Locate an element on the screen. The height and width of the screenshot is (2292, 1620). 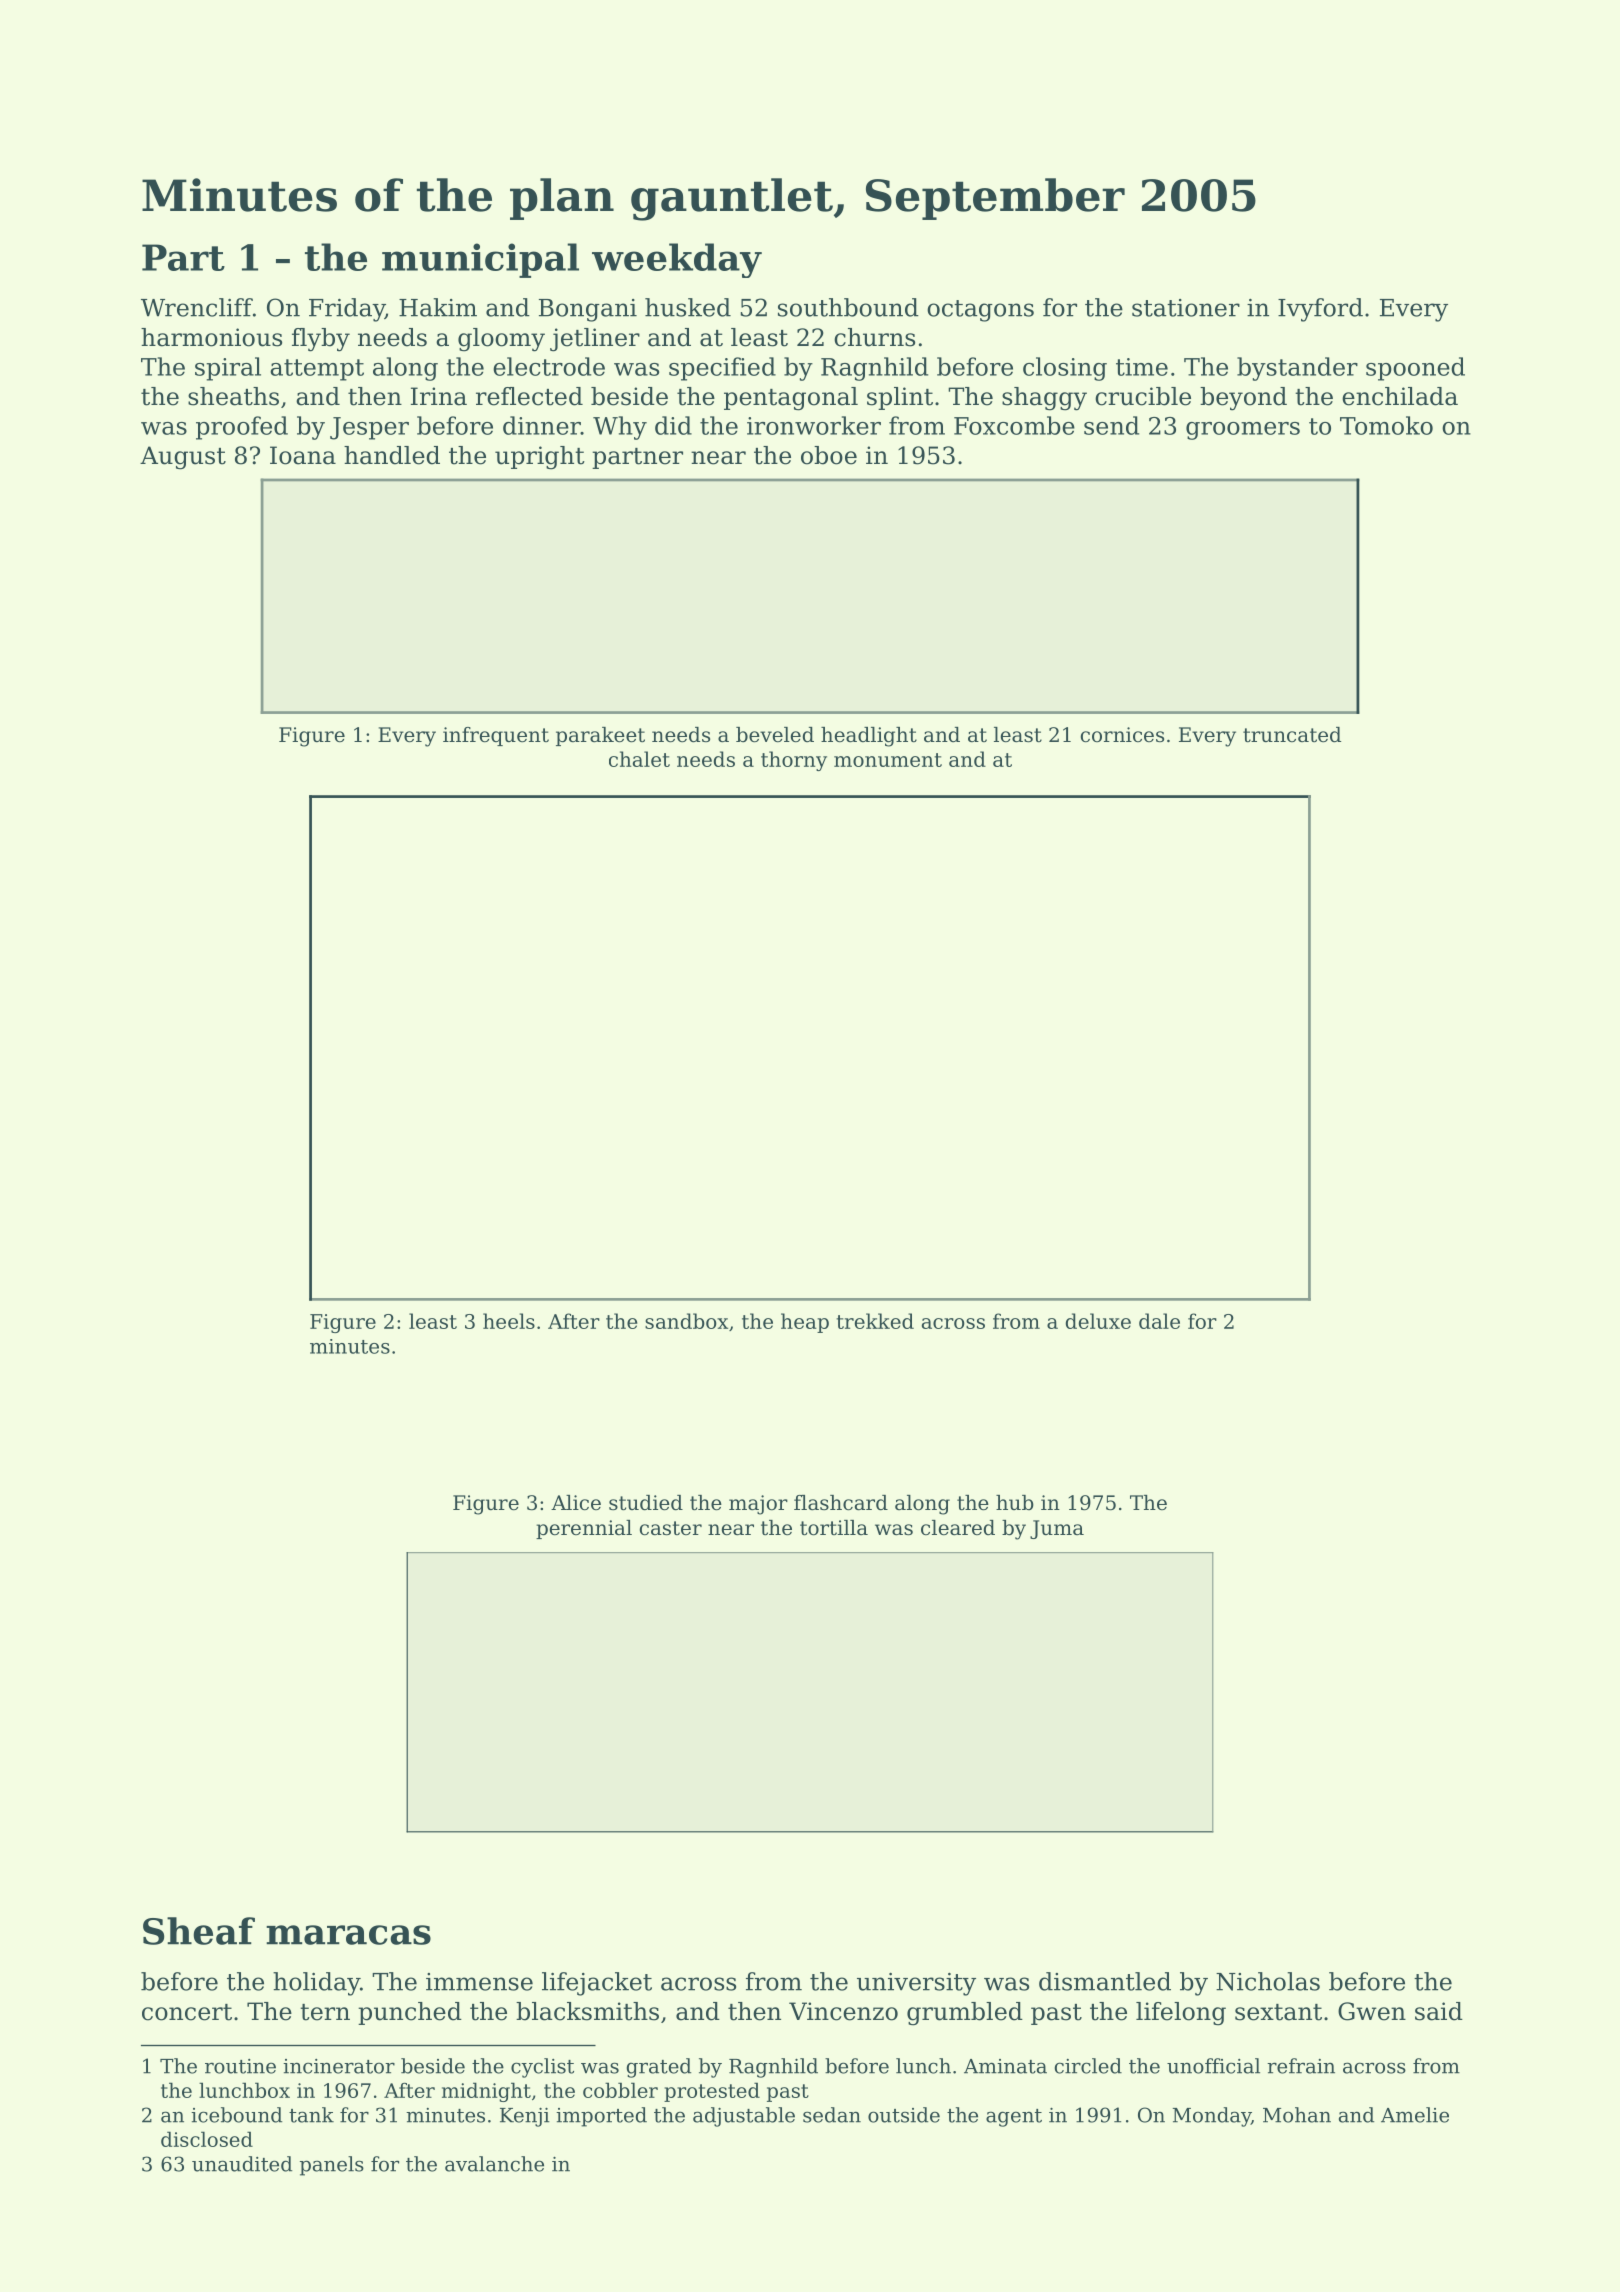
avalanche is located at coordinates (494, 2164).
